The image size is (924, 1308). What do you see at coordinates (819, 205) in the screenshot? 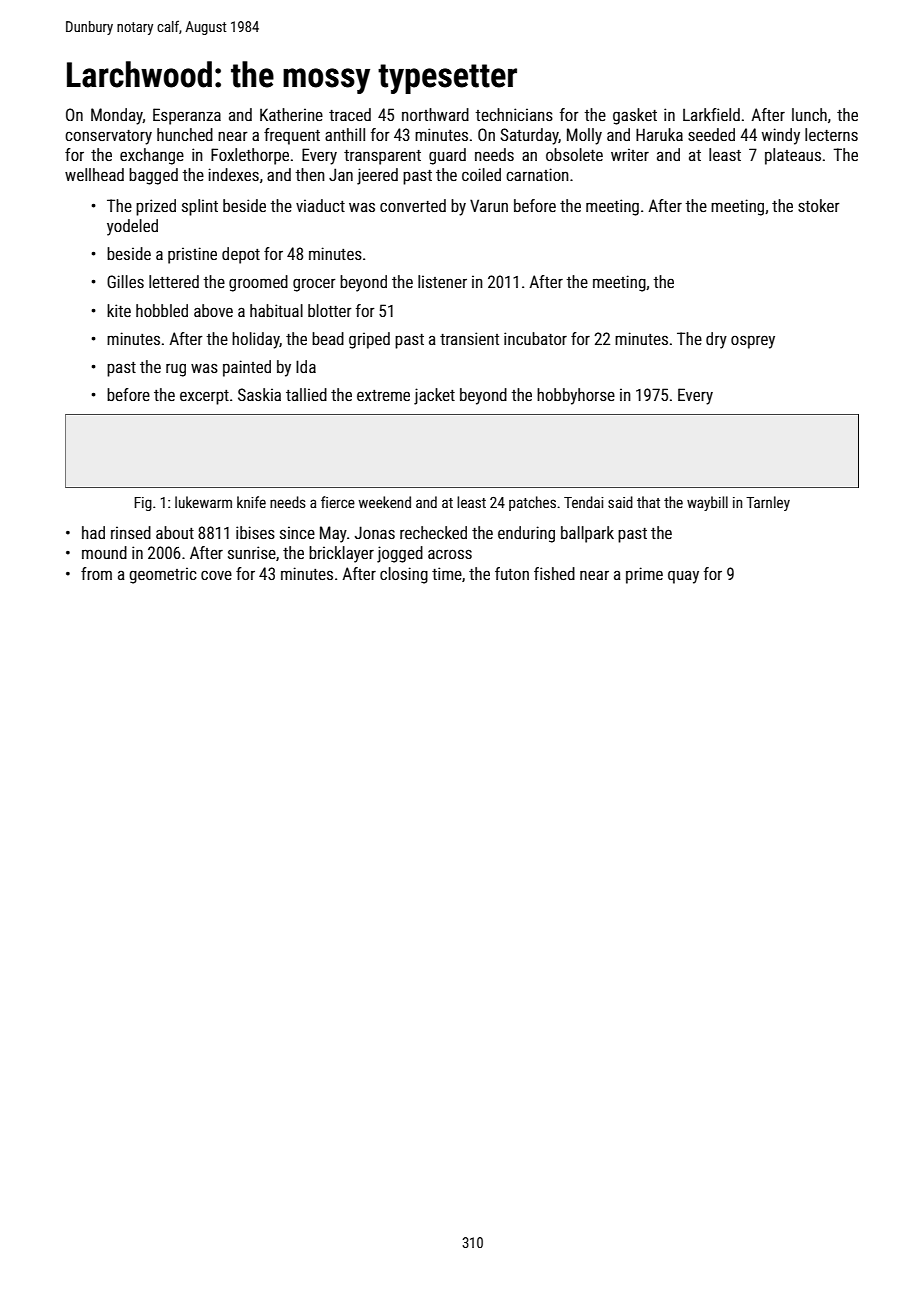
I see `stoker` at bounding box center [819, 205].
